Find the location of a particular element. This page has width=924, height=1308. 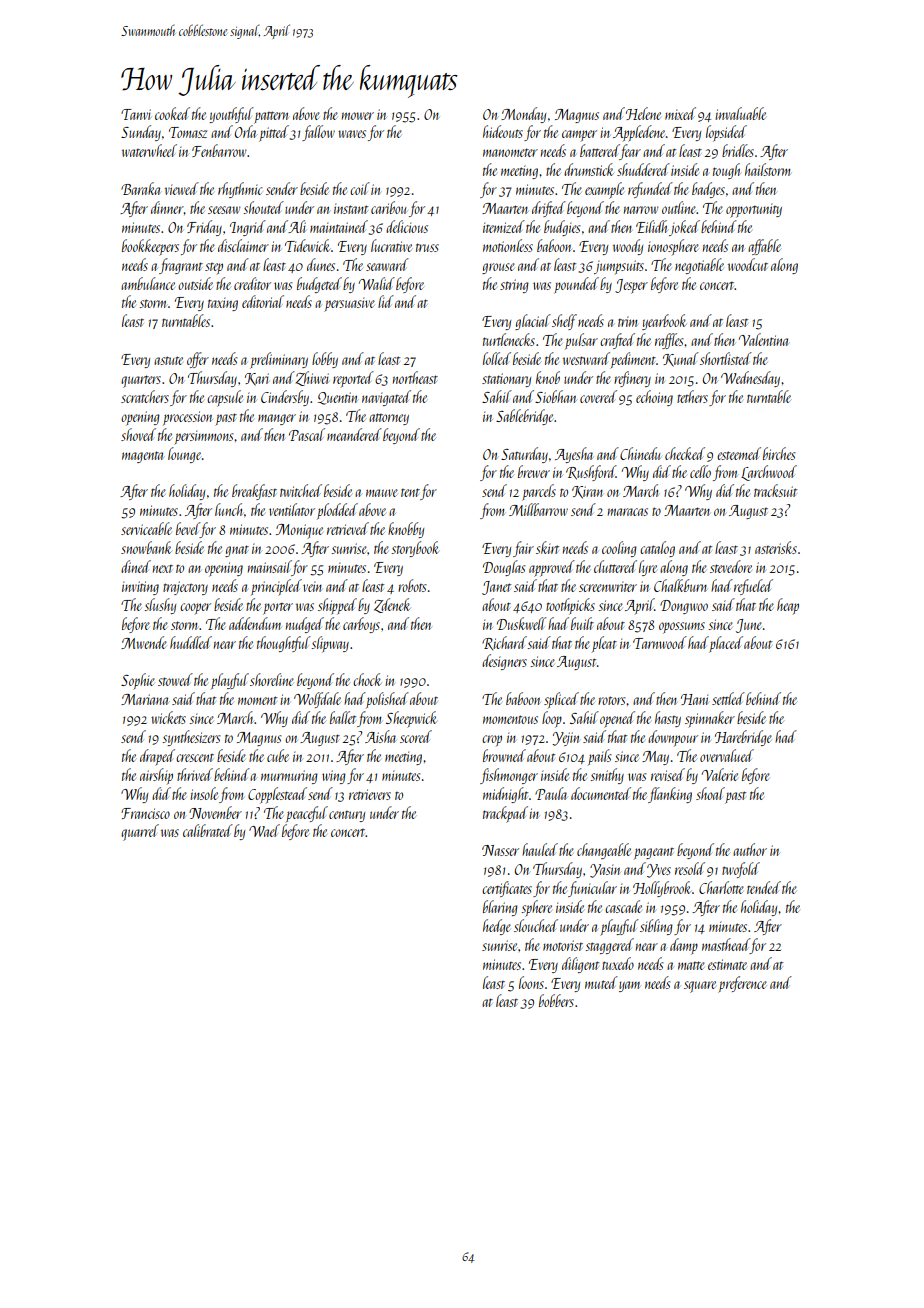

lolled is located at coordinates (497, 358).
